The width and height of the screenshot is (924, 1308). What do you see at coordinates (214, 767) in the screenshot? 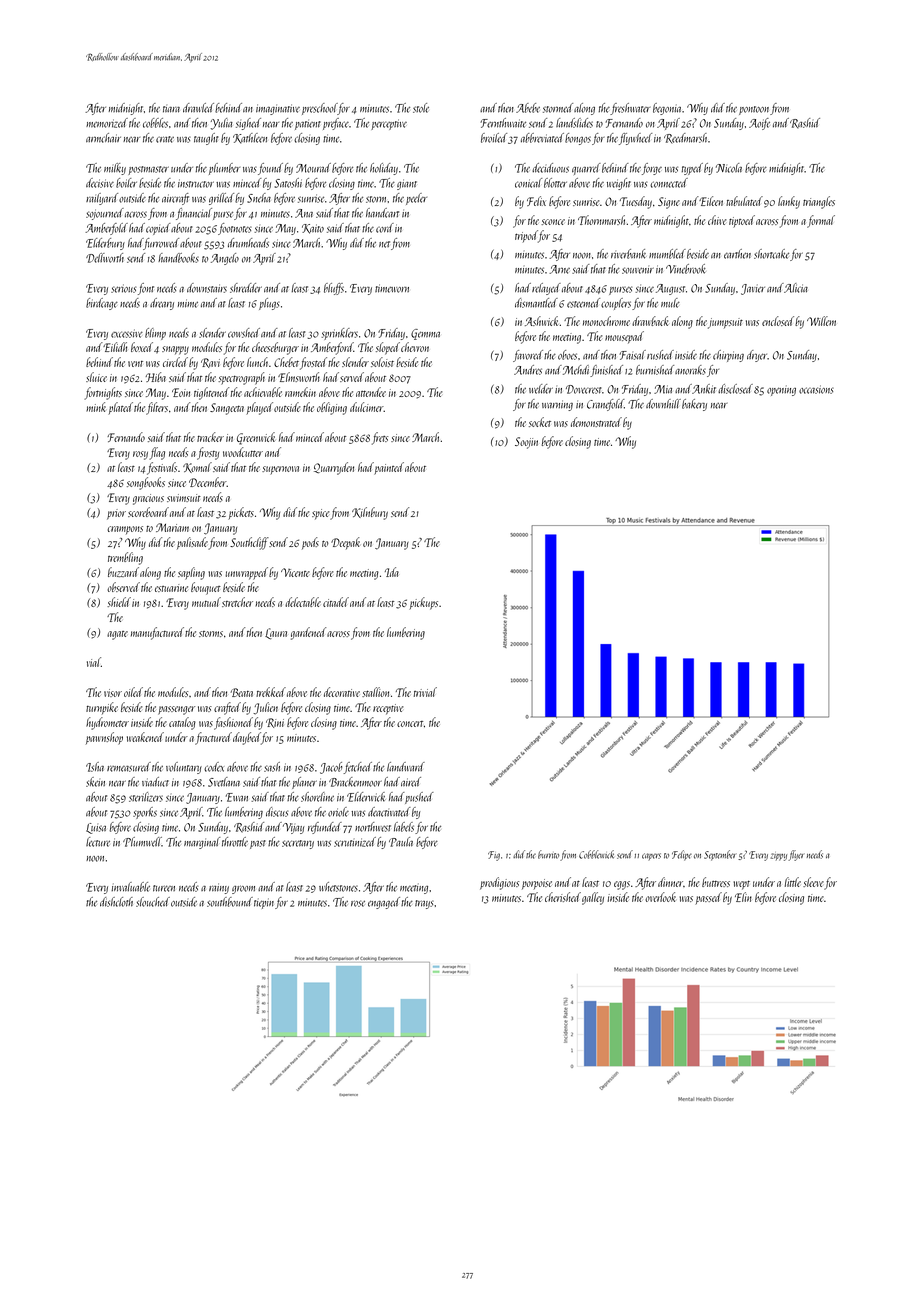
I see `codex` at bounding box center [214, 767].
